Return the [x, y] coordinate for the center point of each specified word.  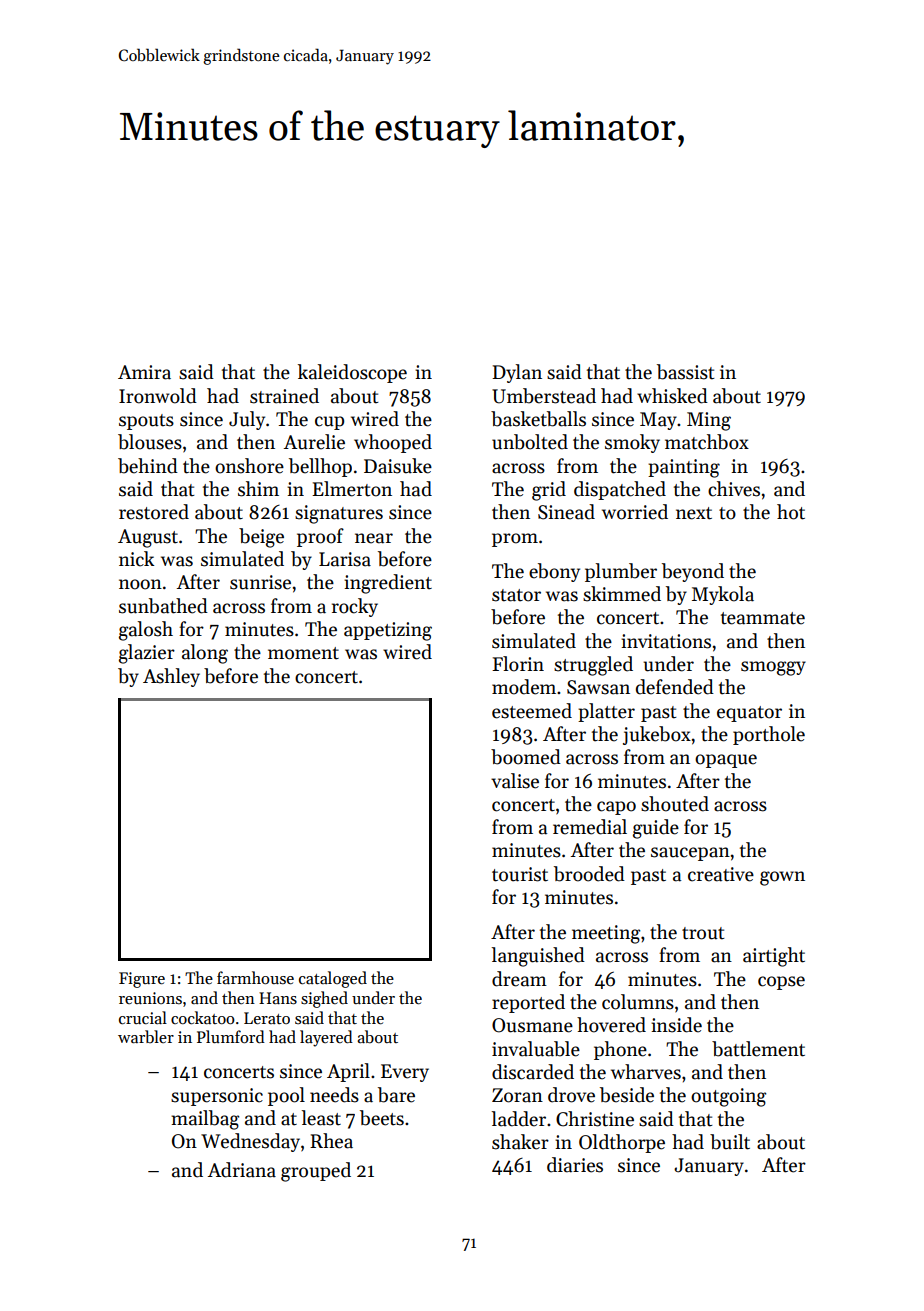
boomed [526, 757]
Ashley [171, 677]
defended [675, 687]
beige [261, 538]
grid [549, 491]
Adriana [242, 1170]
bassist [685, 372]
